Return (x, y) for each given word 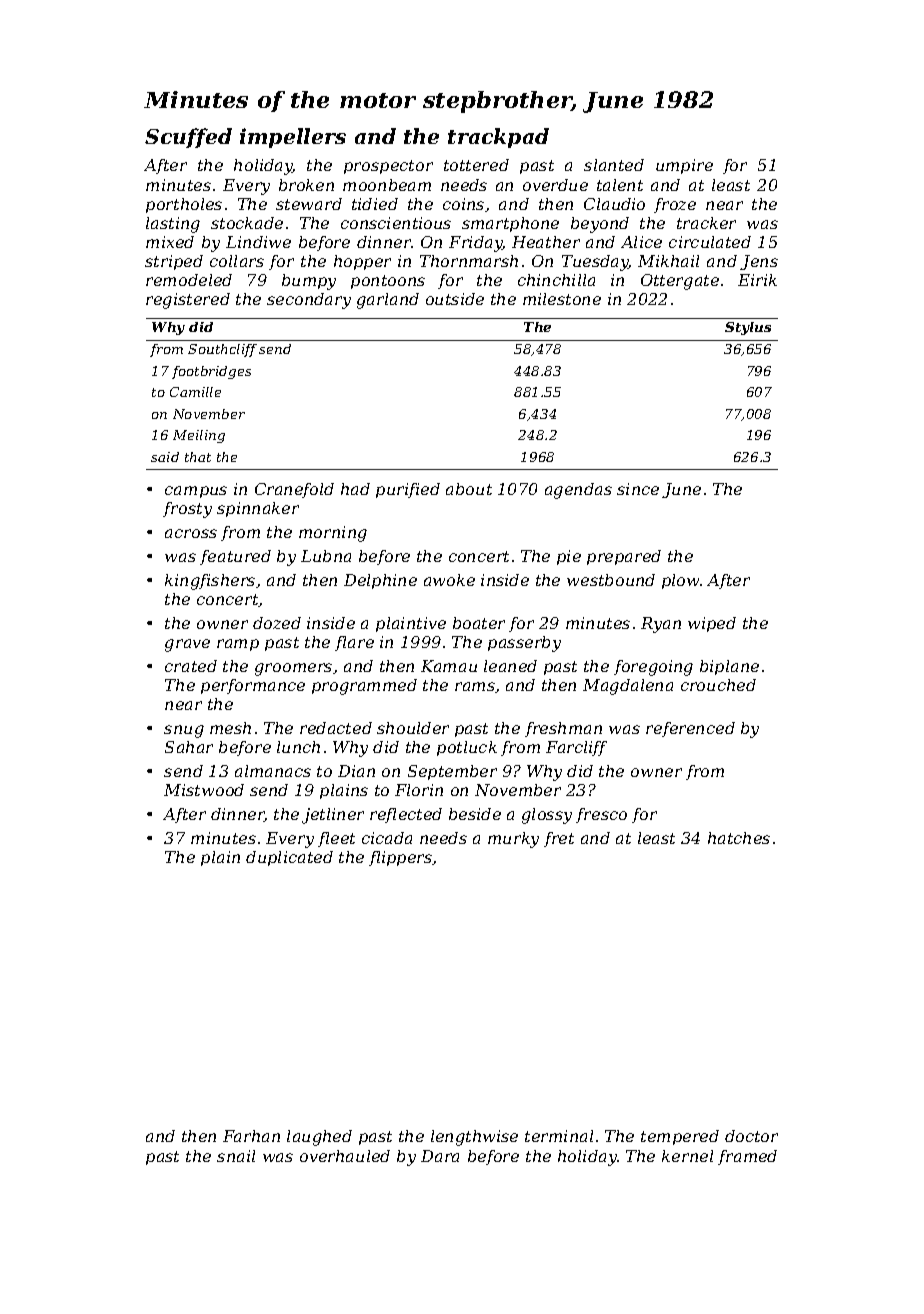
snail (236, 1156)
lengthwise (474, 1138)
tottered (476, 165)
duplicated (289, 858)
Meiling (199, 436)
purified (408, 490)
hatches (739, 838)
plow (680, 581)
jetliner (333, 816)
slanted (614, 165)
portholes (184, 205)
